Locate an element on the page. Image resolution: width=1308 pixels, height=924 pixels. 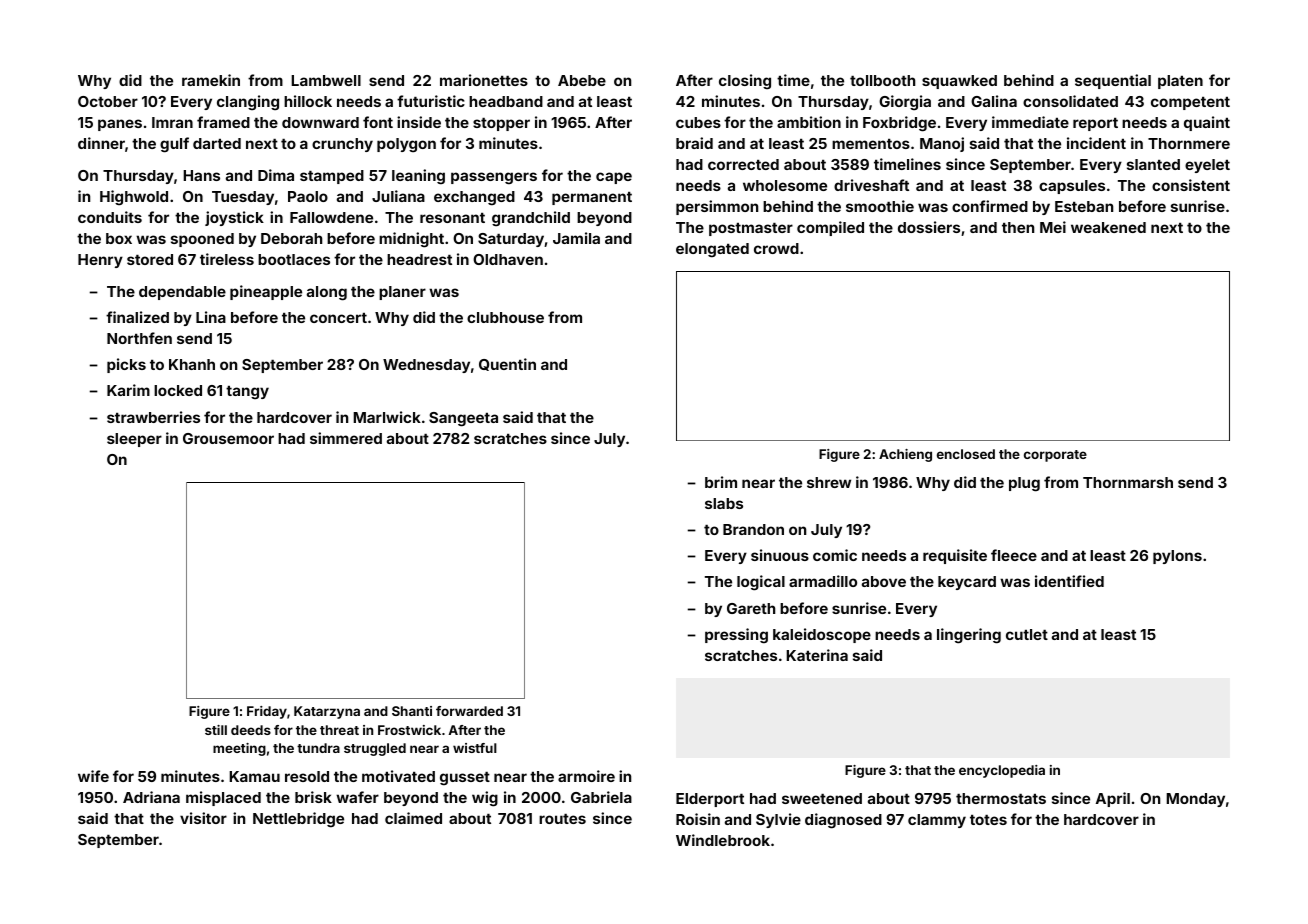
sinuous is located at coordinates (780, 555).
